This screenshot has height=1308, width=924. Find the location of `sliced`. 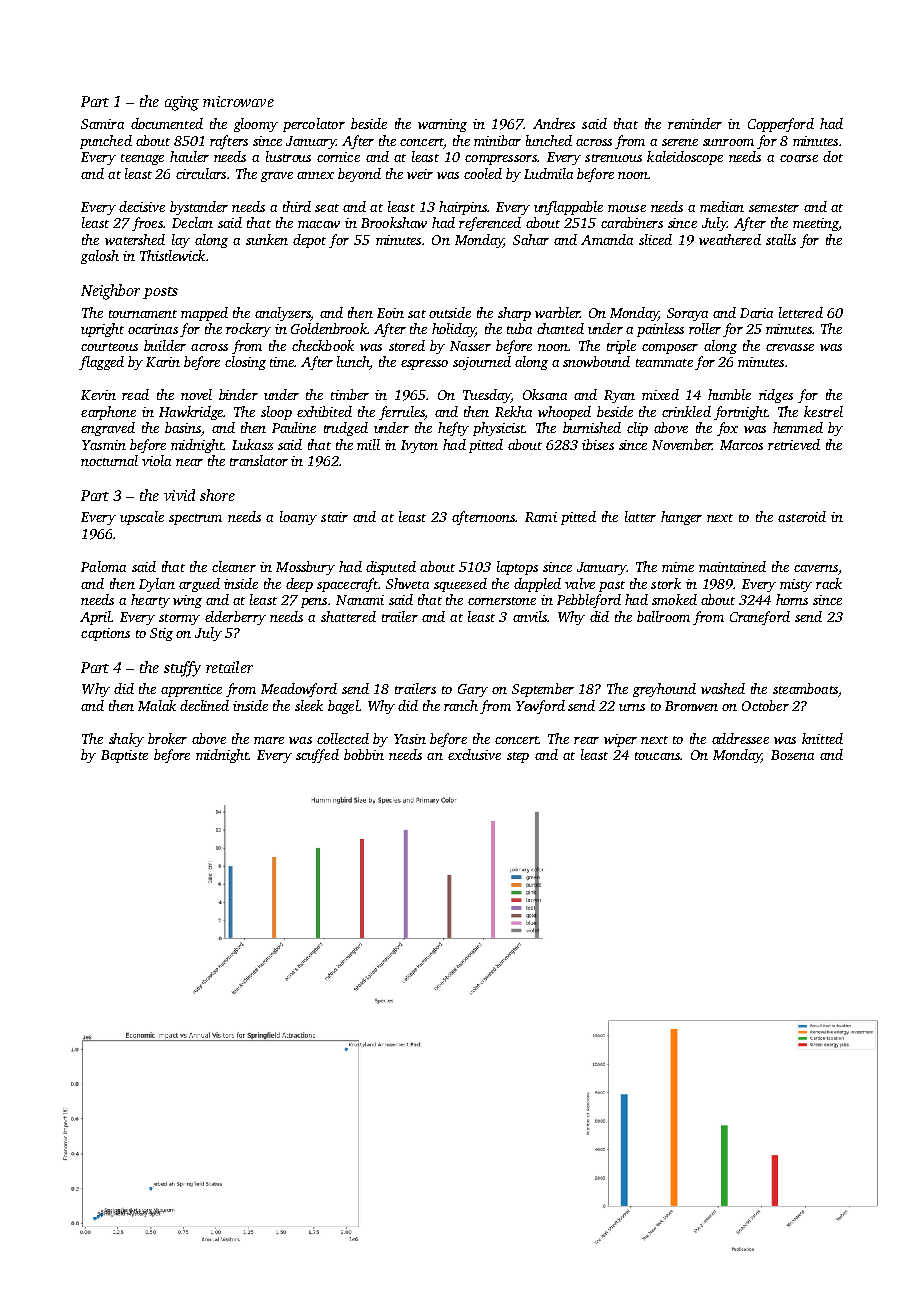

sliced is located at coordinates (655, 239).
